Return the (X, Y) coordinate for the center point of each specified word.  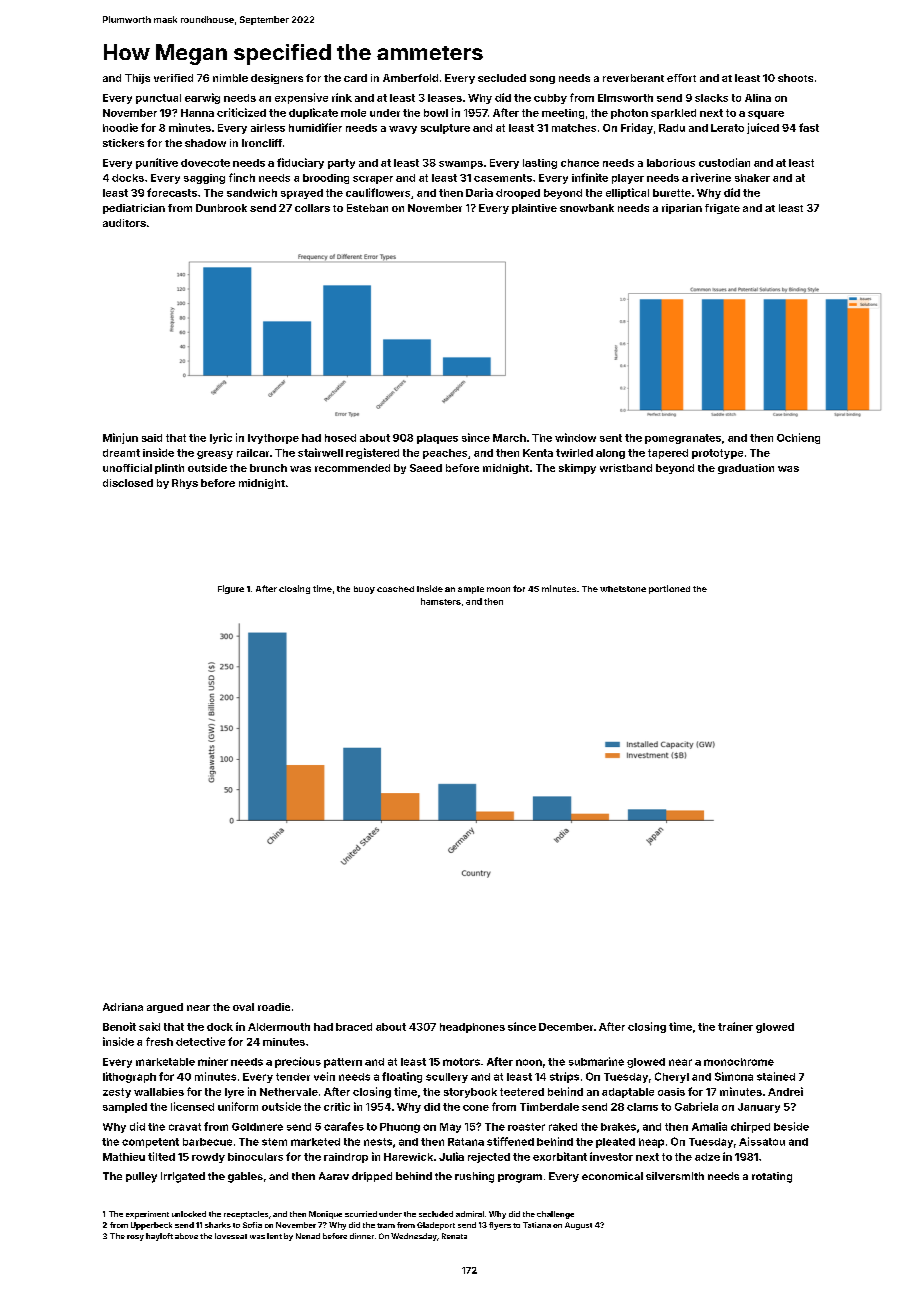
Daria (479, 192)
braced (354, 1027)
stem (274, 1142)
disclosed (128, 483)
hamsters (441, 601)
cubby (550, 99)
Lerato (727, 128)
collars (312, 208)
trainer (735, 1026)
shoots (795, 78)
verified (173, 78)
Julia (451, 1156)
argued (165, 1008)
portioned (669, 589)
